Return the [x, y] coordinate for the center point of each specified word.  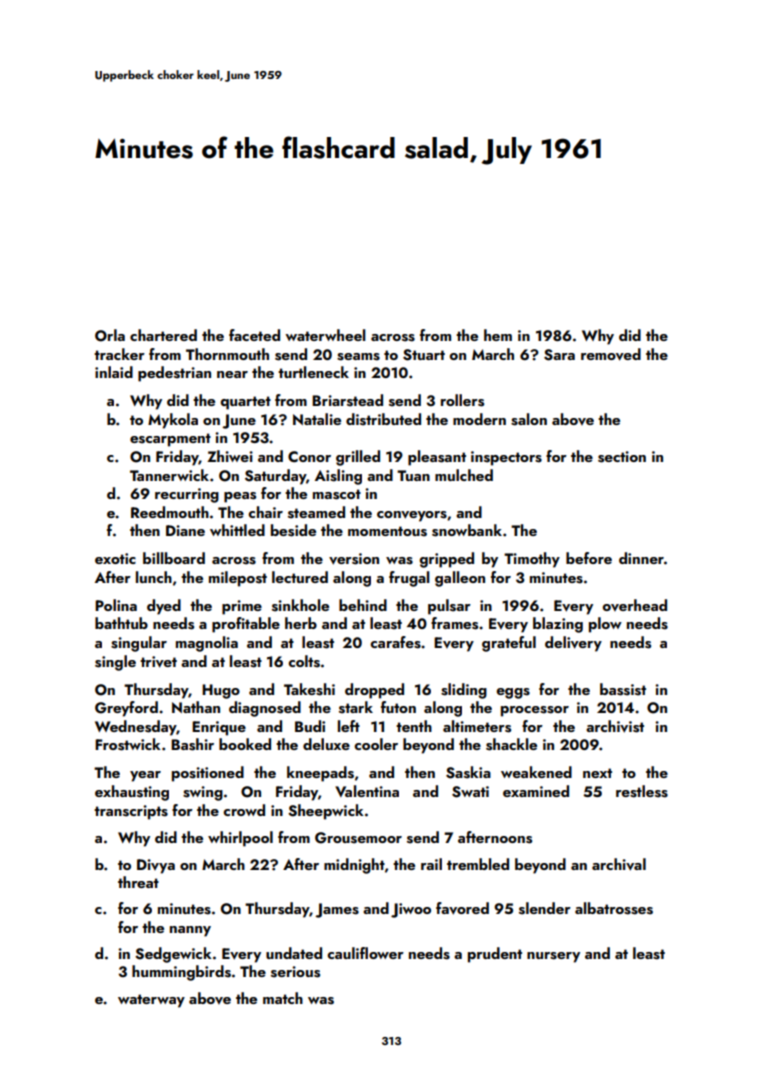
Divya [156, 866]
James [337, 910]
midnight [354, 866]
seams [358, 357]
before [589, 558]
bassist [623, 689]
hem [498, 335]
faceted [254, 335]
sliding [464, 691]
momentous [387, 531]
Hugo [221, 691]
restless [642, 791]
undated [294, 953]
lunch [154, 577]
